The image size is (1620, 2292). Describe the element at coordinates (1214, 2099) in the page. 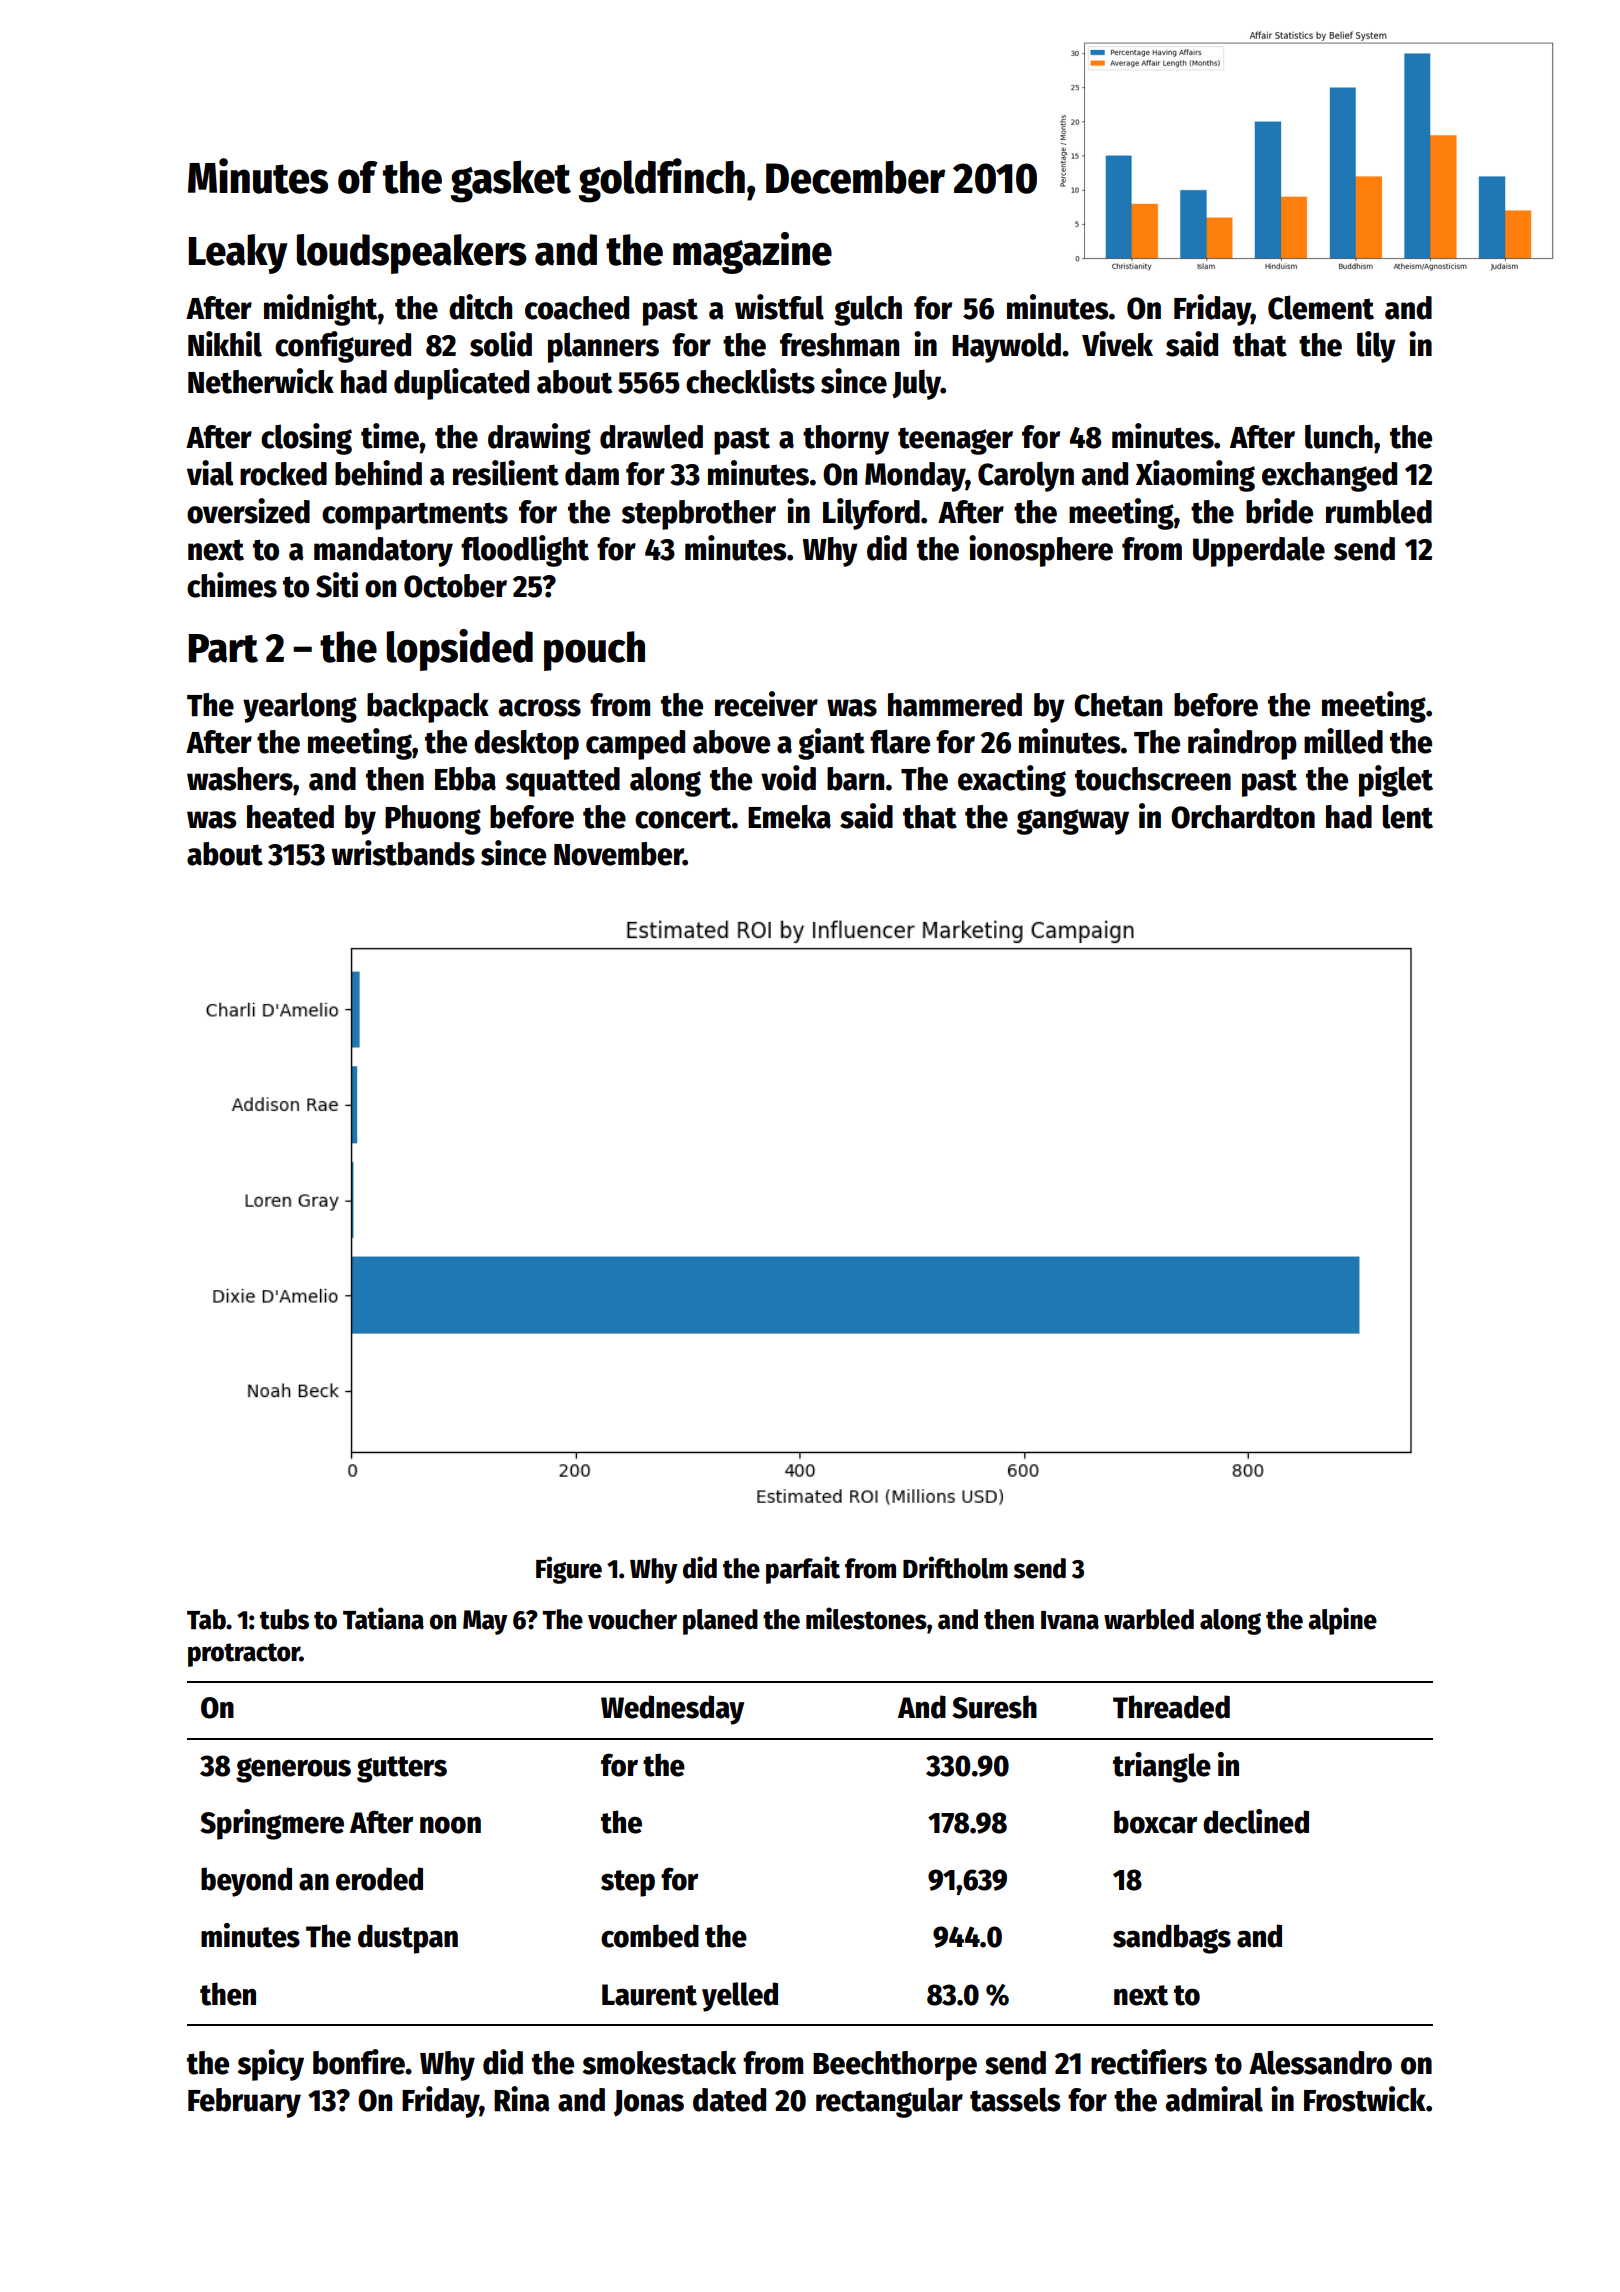

I see `admiral` at that location.
